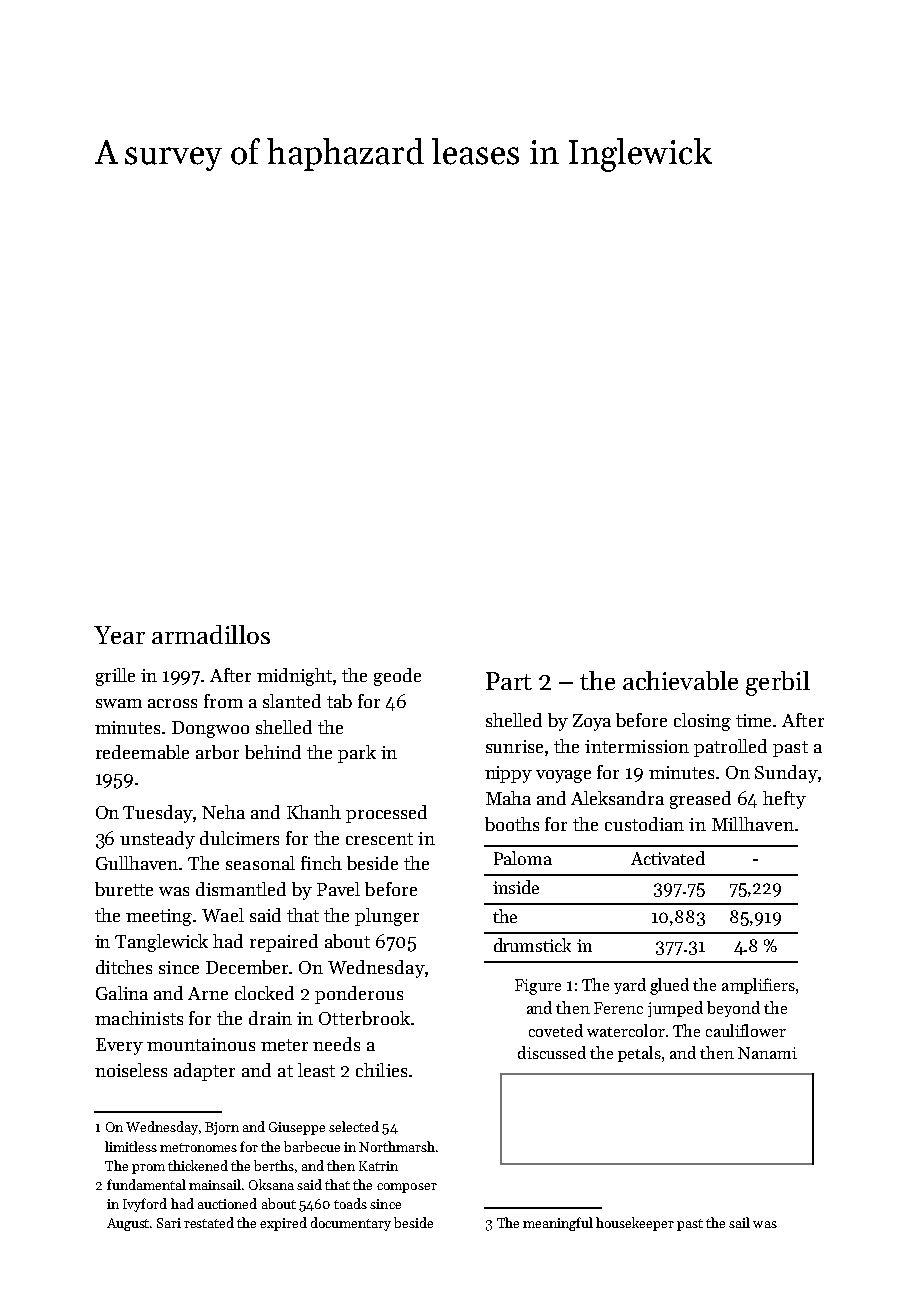 The image size is (924, 1311). I want to click on Galina, so click(122, 993).
